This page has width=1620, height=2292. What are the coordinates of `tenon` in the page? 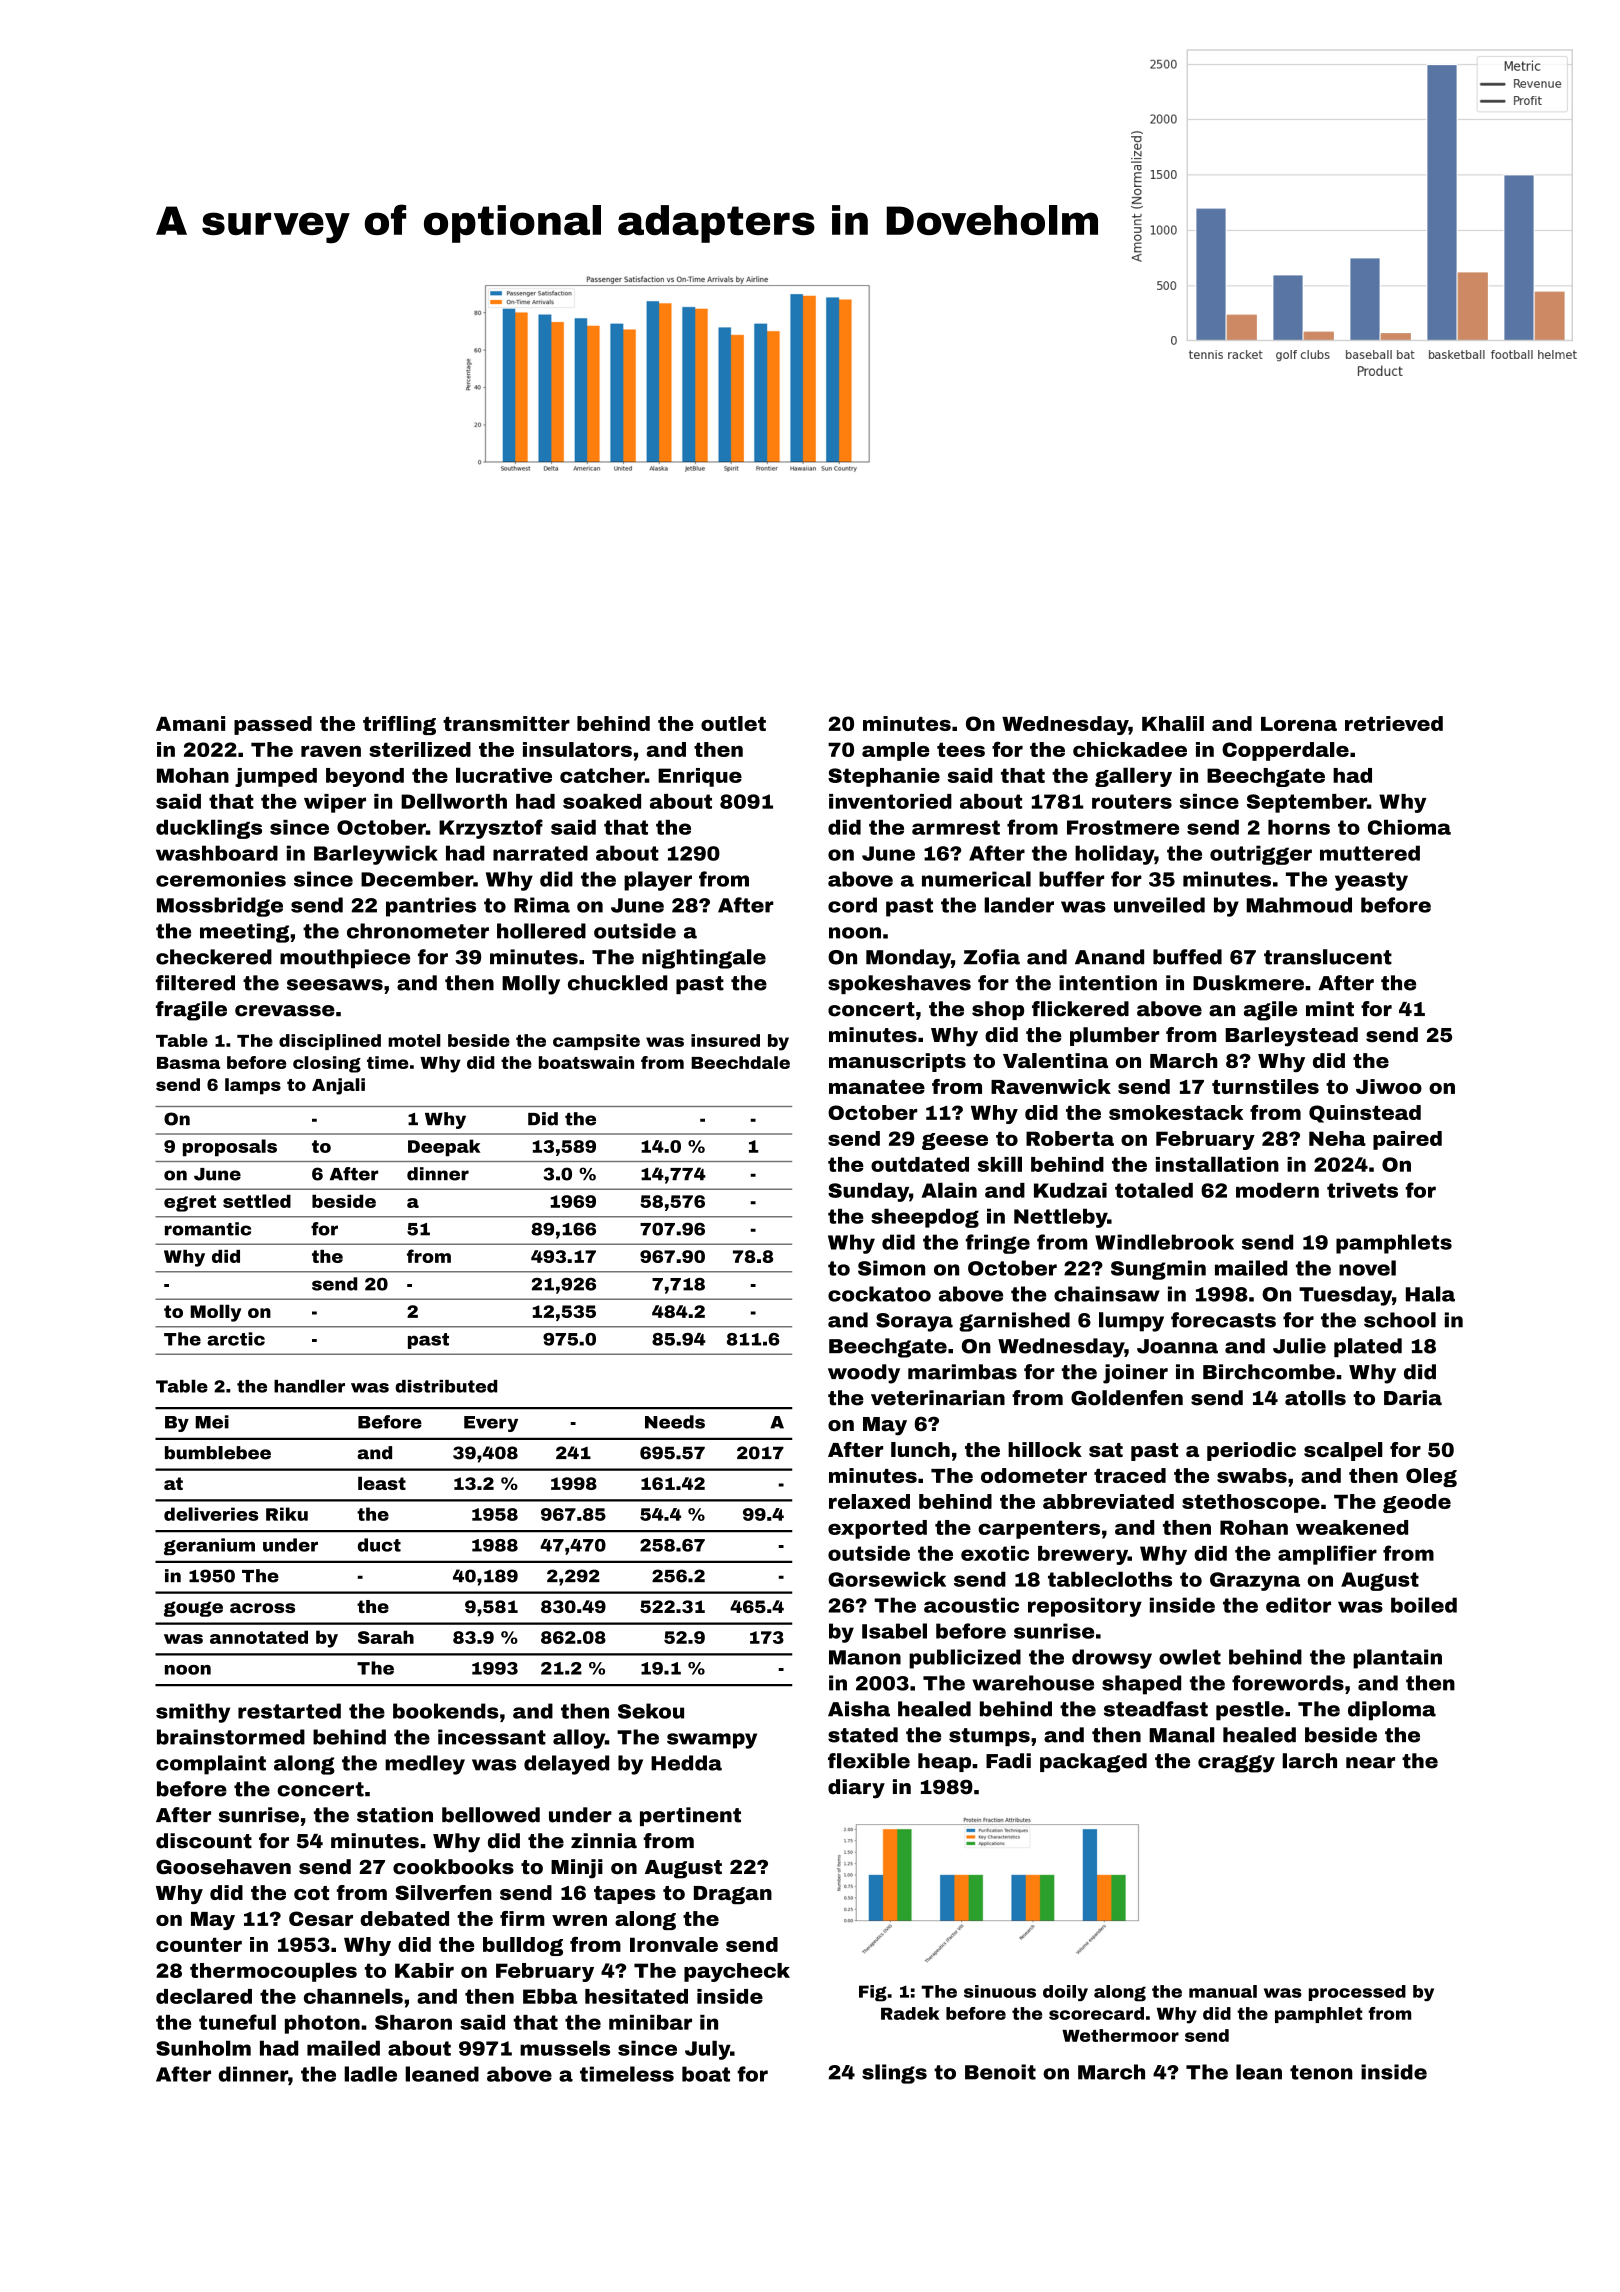 It's located at (1321, 2072).
